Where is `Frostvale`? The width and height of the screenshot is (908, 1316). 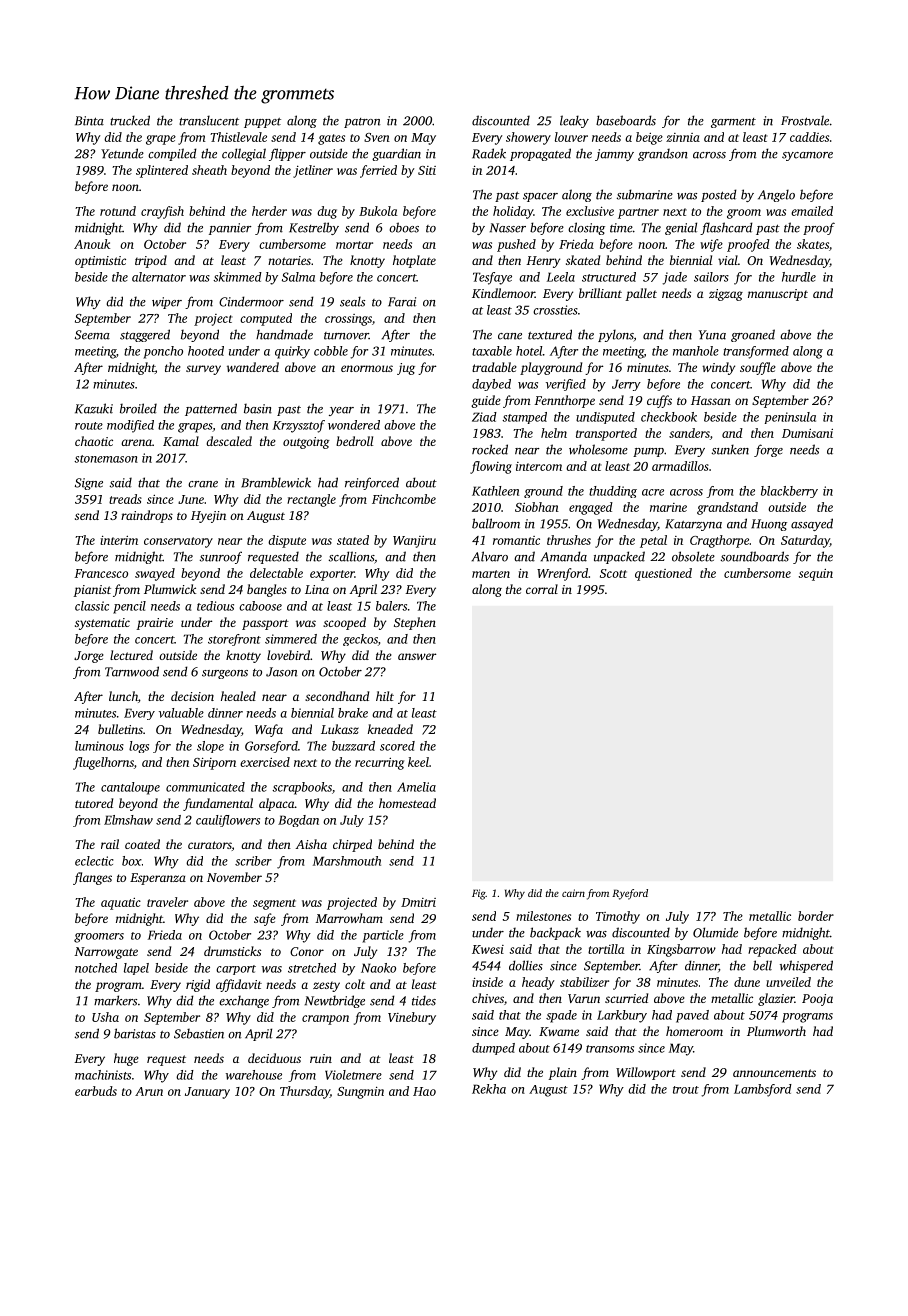
Frostvale is located at coordinates (805, 120).
